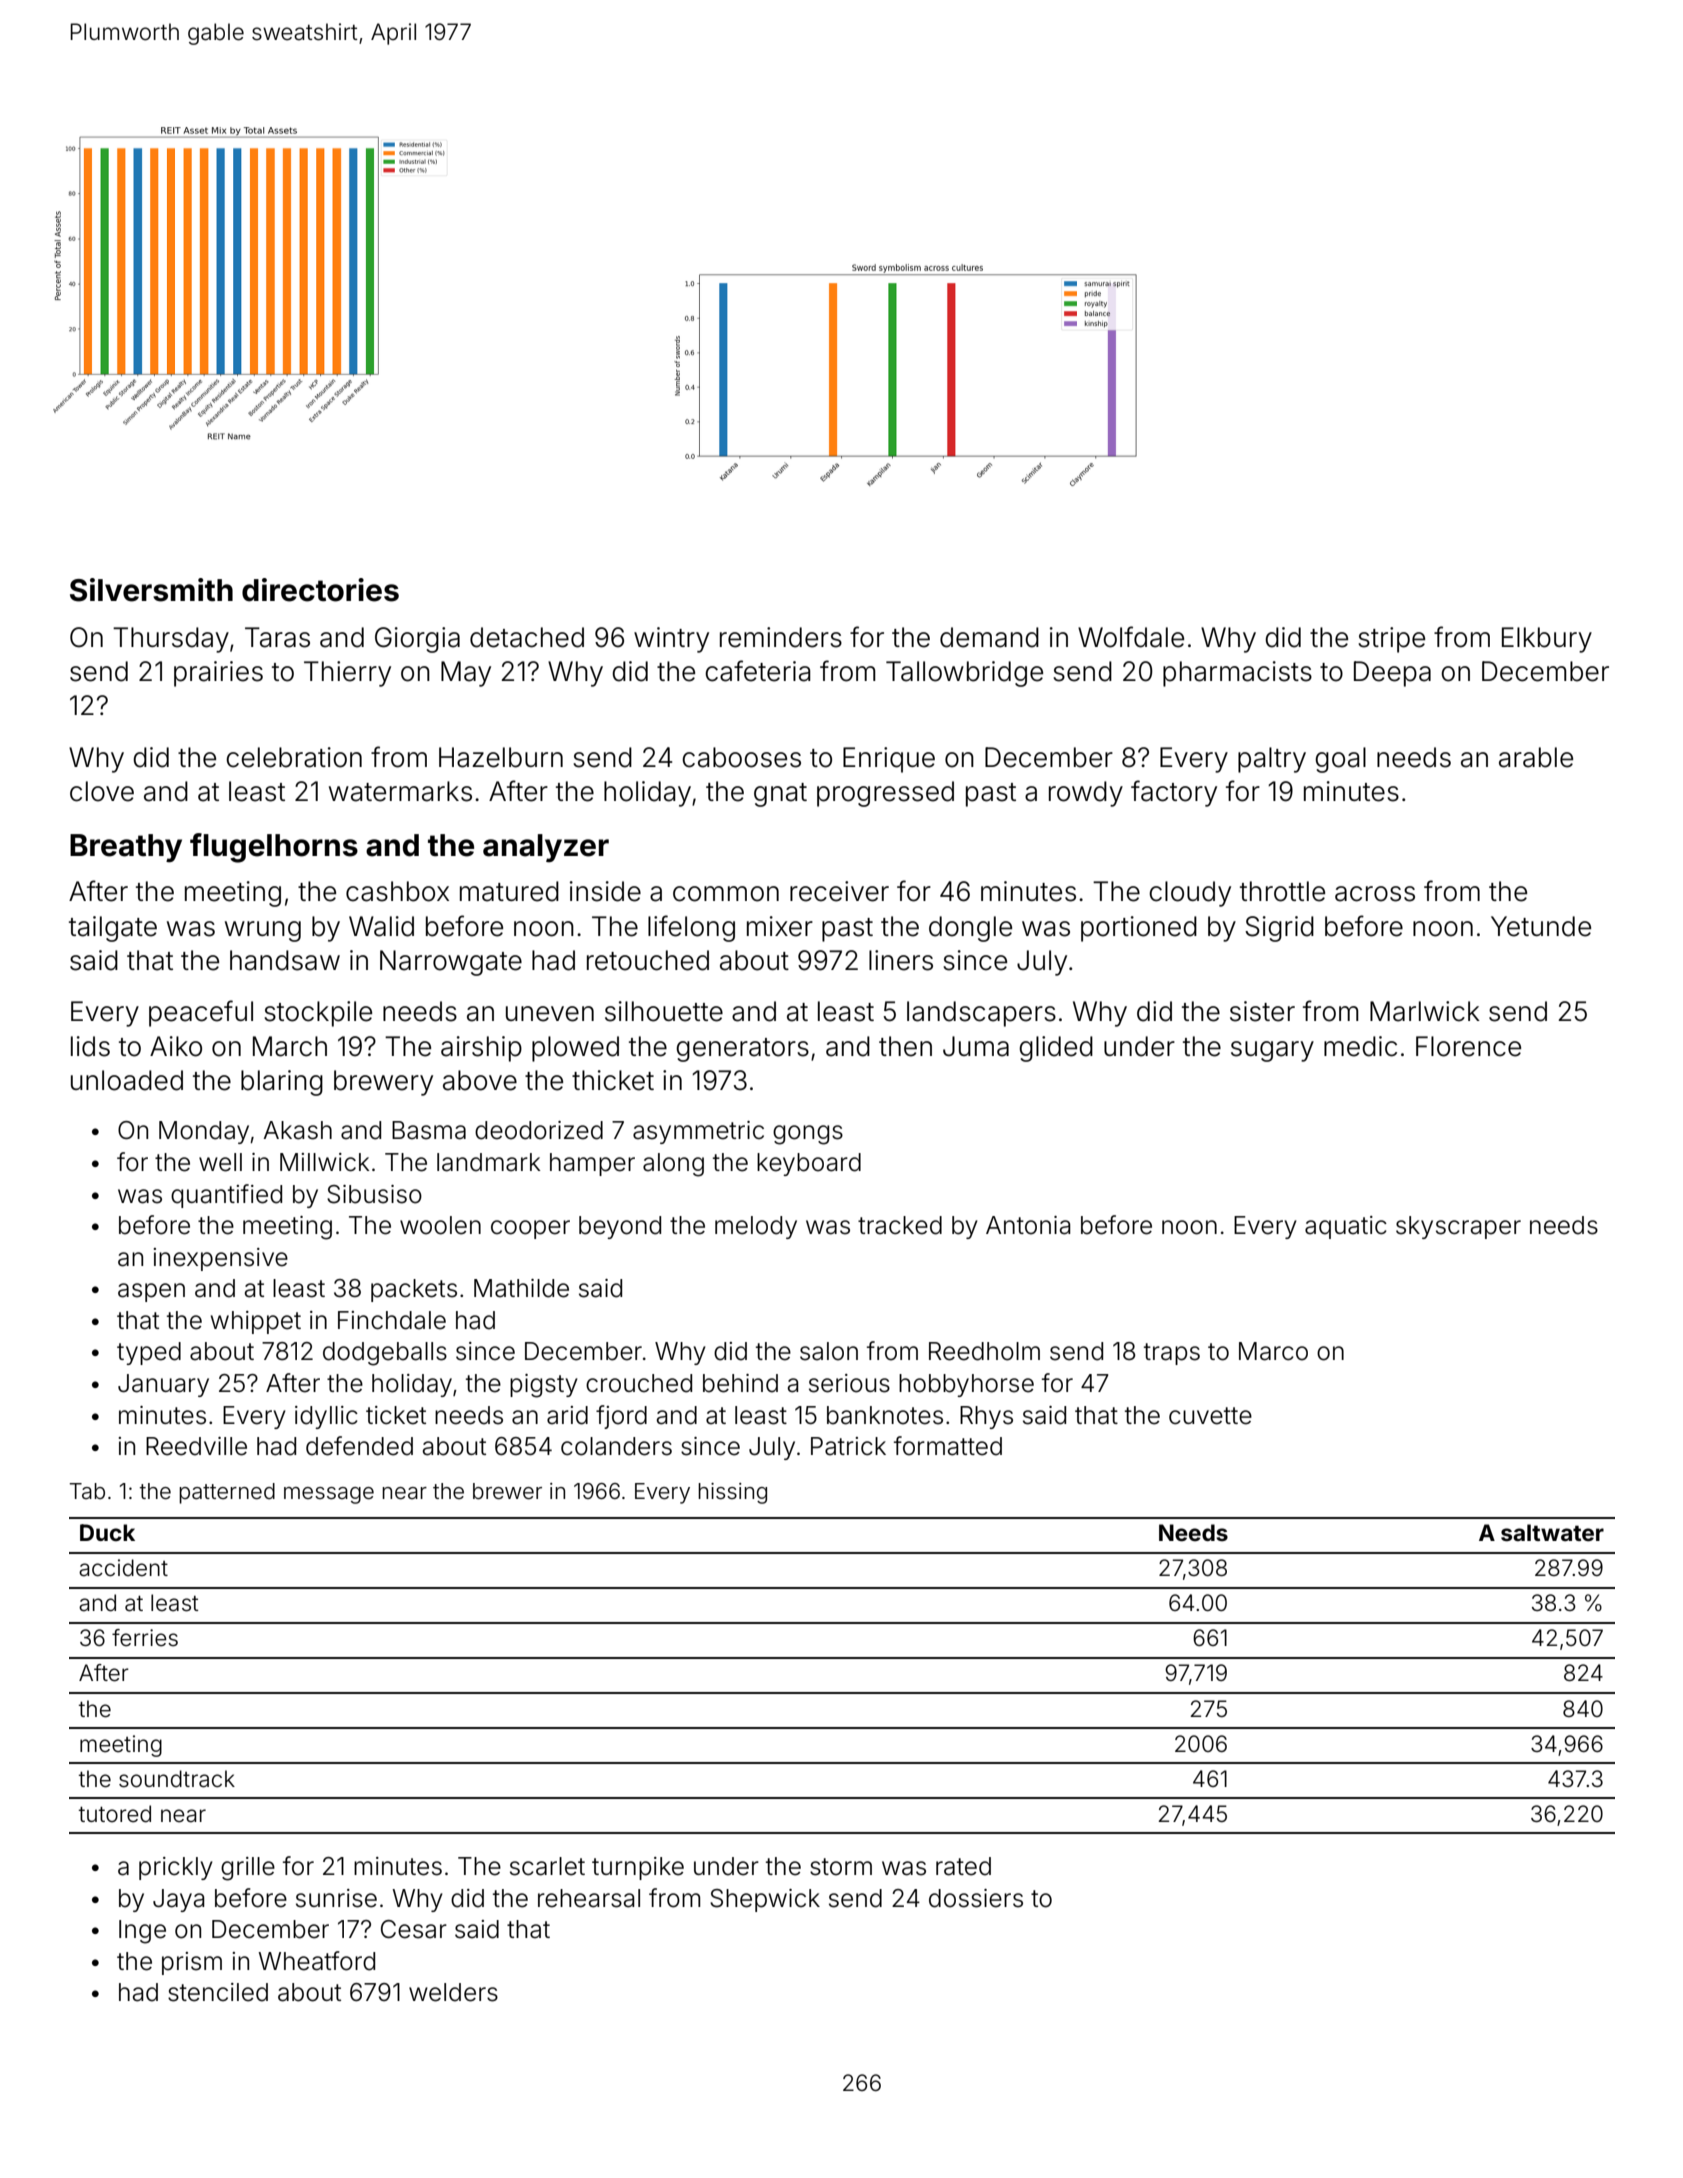  What do you see at coordinates (900, 1225) in the screenshot?
I see `tracked` at bounding box center [900, 1225].
